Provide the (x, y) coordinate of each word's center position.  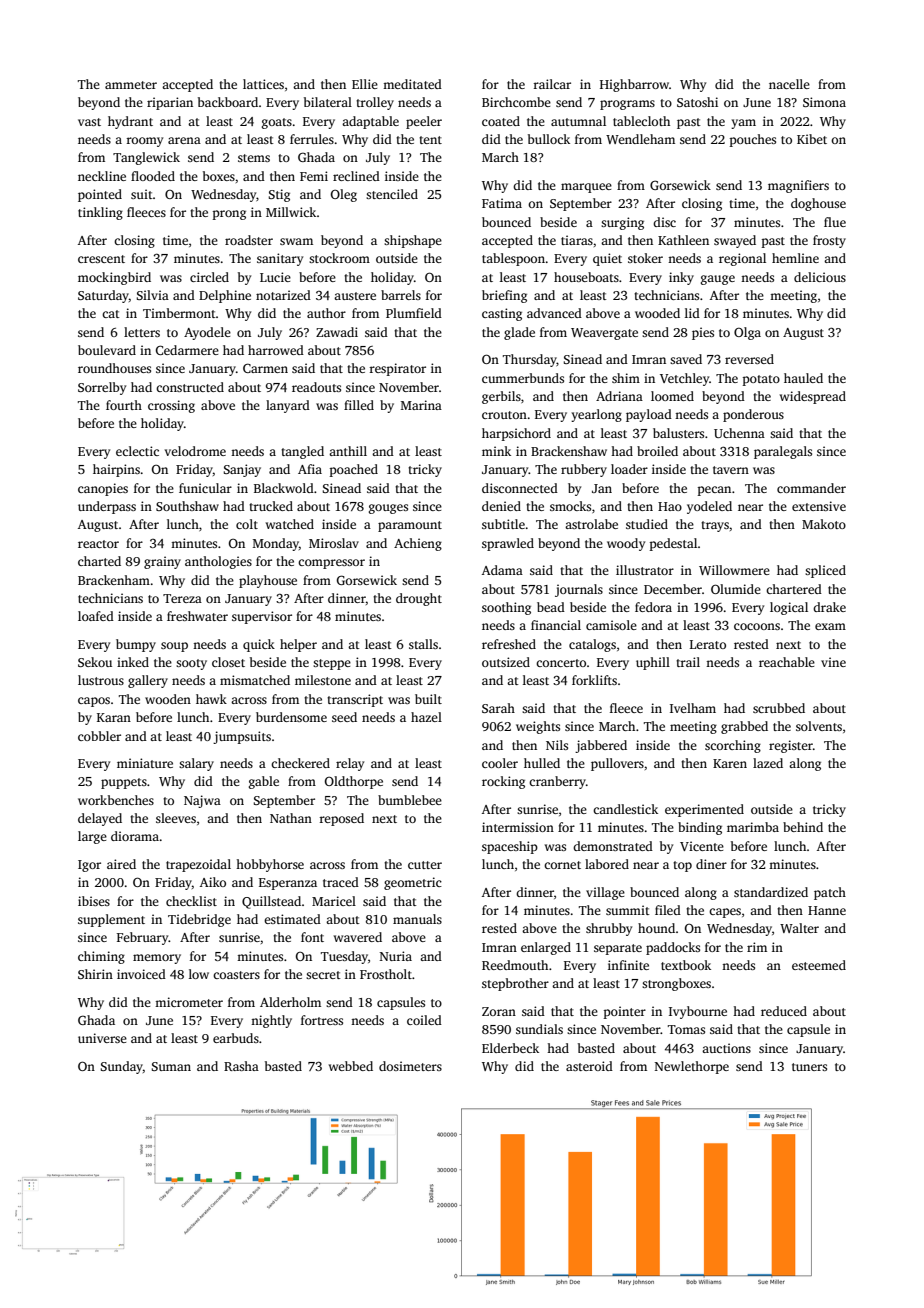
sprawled (508, 544)
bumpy (136, 645)
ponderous (753, 415)
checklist (191, 901)
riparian (170, 103)
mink (496, 451)
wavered (358, 937)
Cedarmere (187, 350)
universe (102, 1038)
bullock (549, 139)
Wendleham (640, 139)
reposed (341, 819)
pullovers (617, 764)
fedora (653, 607)
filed (668, 910)
